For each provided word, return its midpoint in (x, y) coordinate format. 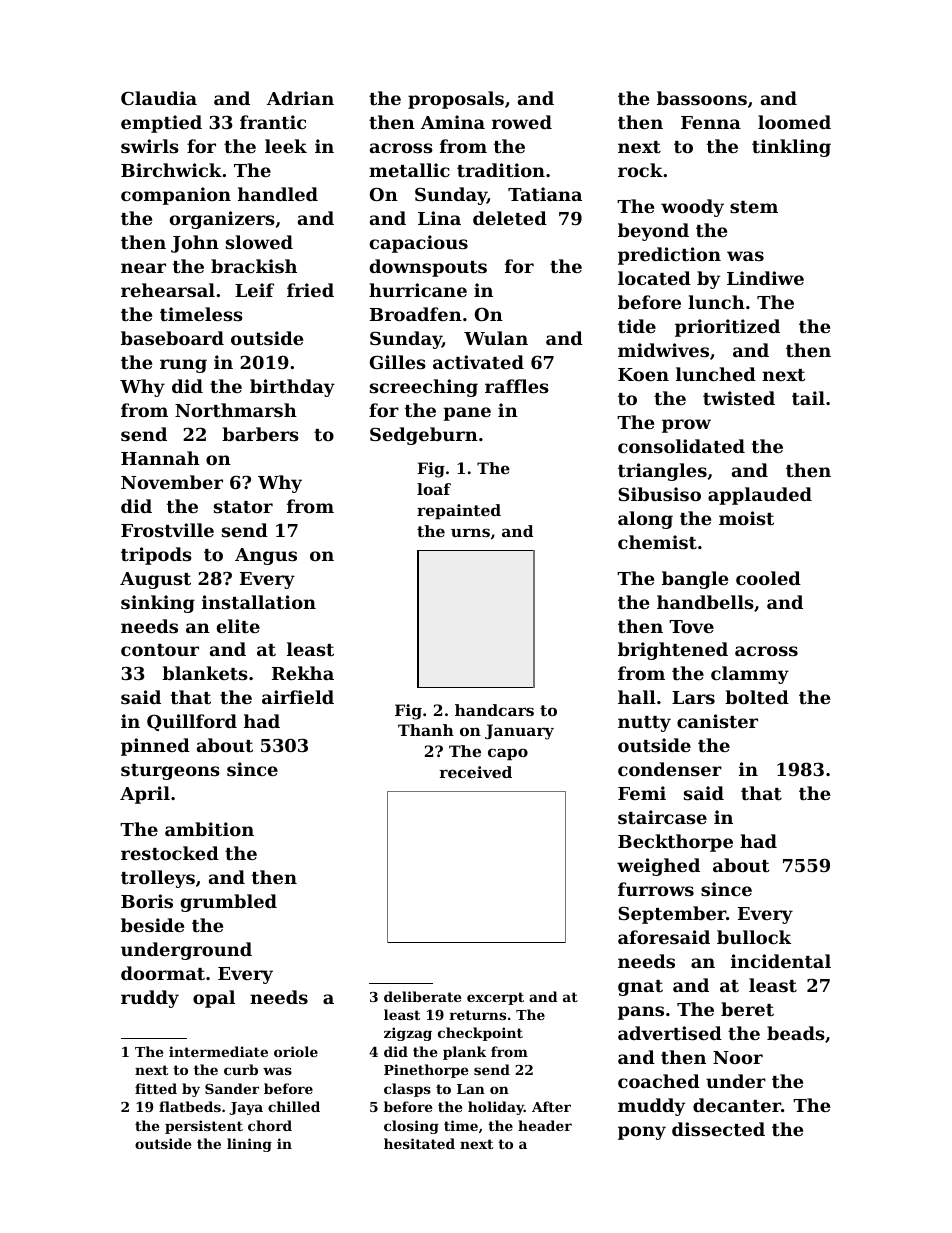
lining (249, 1145)
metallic (409, 170)
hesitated (419, 1143)
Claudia (159, 98)
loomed (794, 122)
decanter (737, 1105)
